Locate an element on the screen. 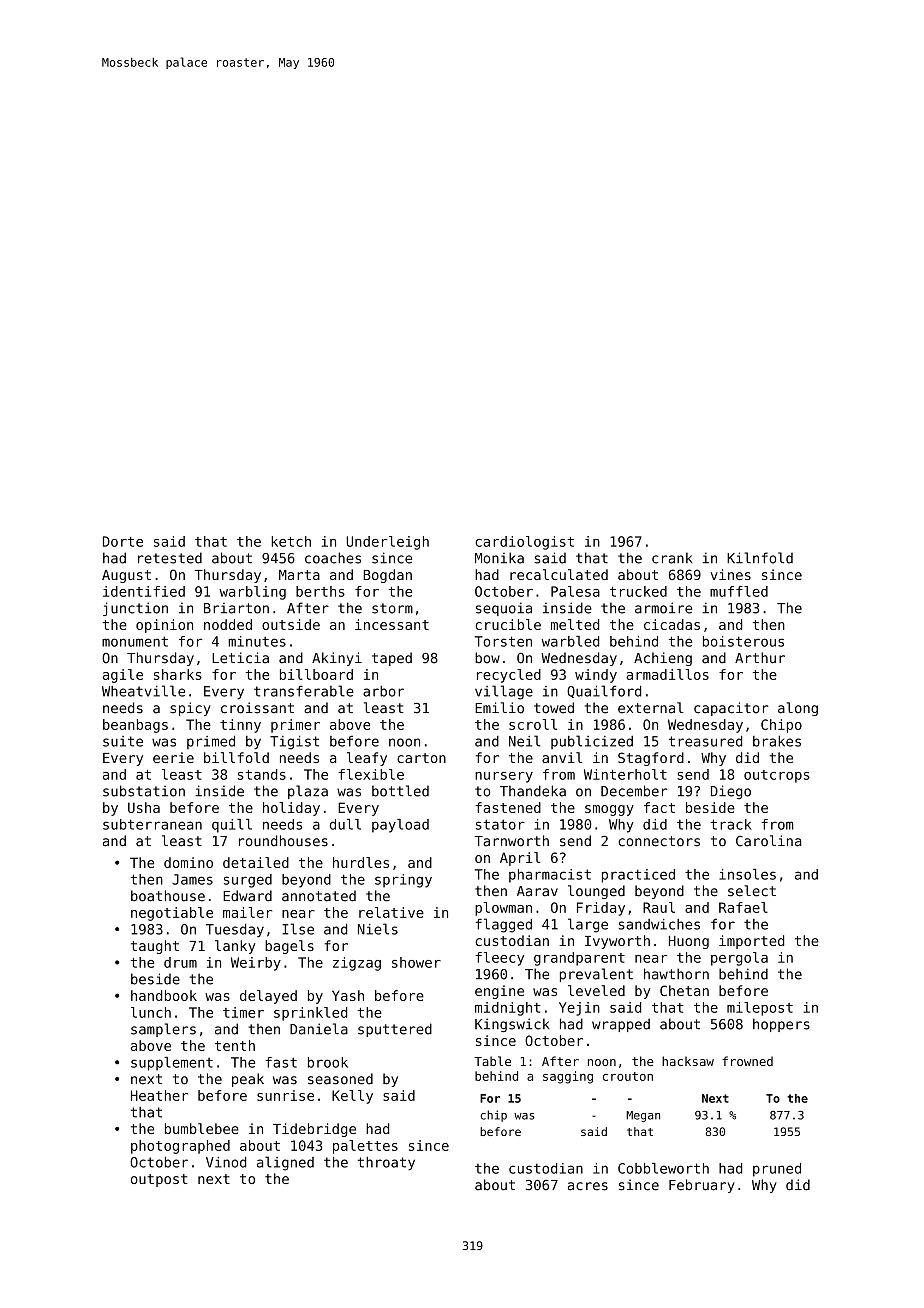 This screenshot has width=924, height=1308. Underleigh is located at coordinates (387, 543).
